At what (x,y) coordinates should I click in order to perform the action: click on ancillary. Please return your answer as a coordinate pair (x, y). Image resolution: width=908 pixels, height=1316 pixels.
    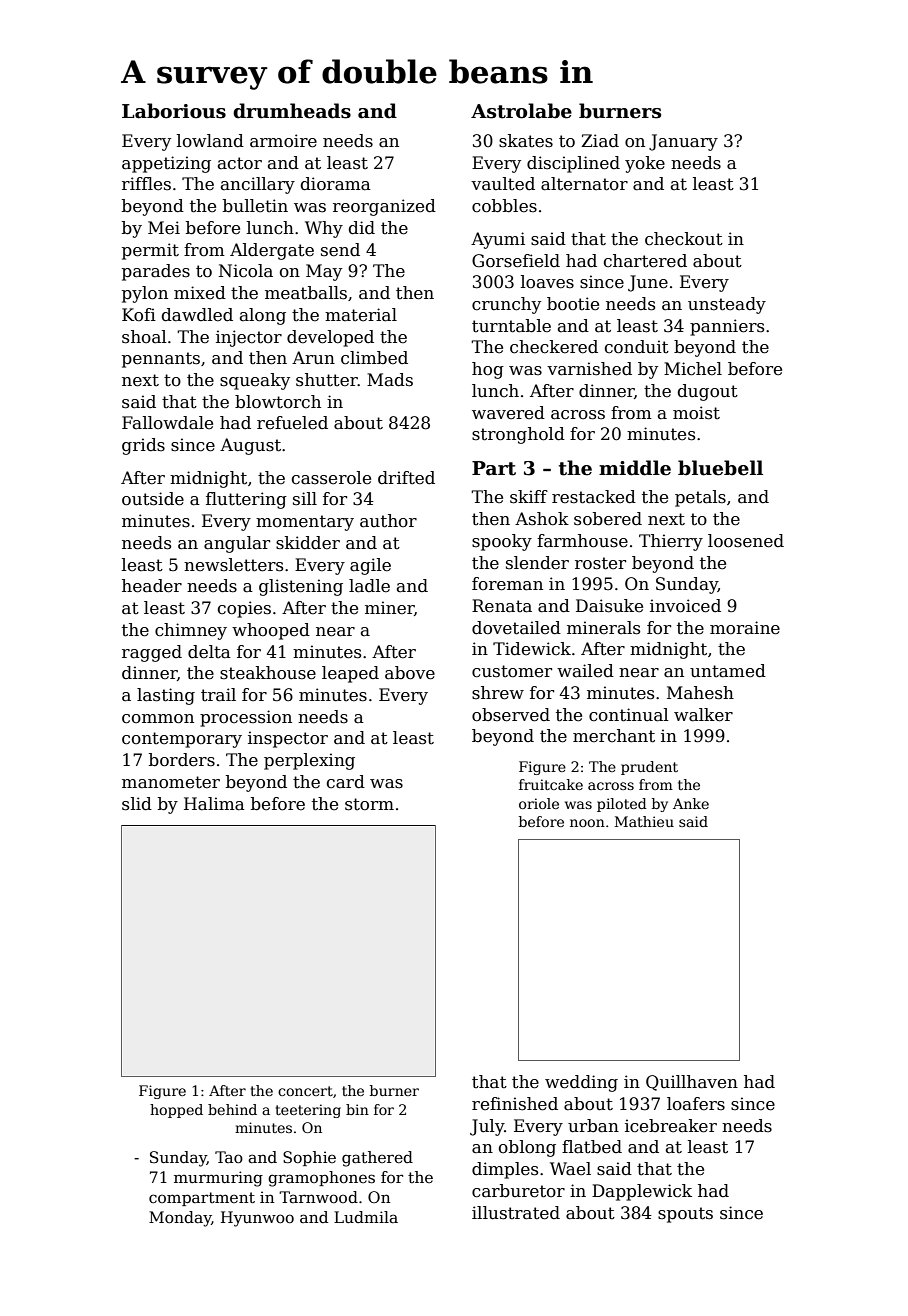
    Looking at the image, I should click on (258, 185).
